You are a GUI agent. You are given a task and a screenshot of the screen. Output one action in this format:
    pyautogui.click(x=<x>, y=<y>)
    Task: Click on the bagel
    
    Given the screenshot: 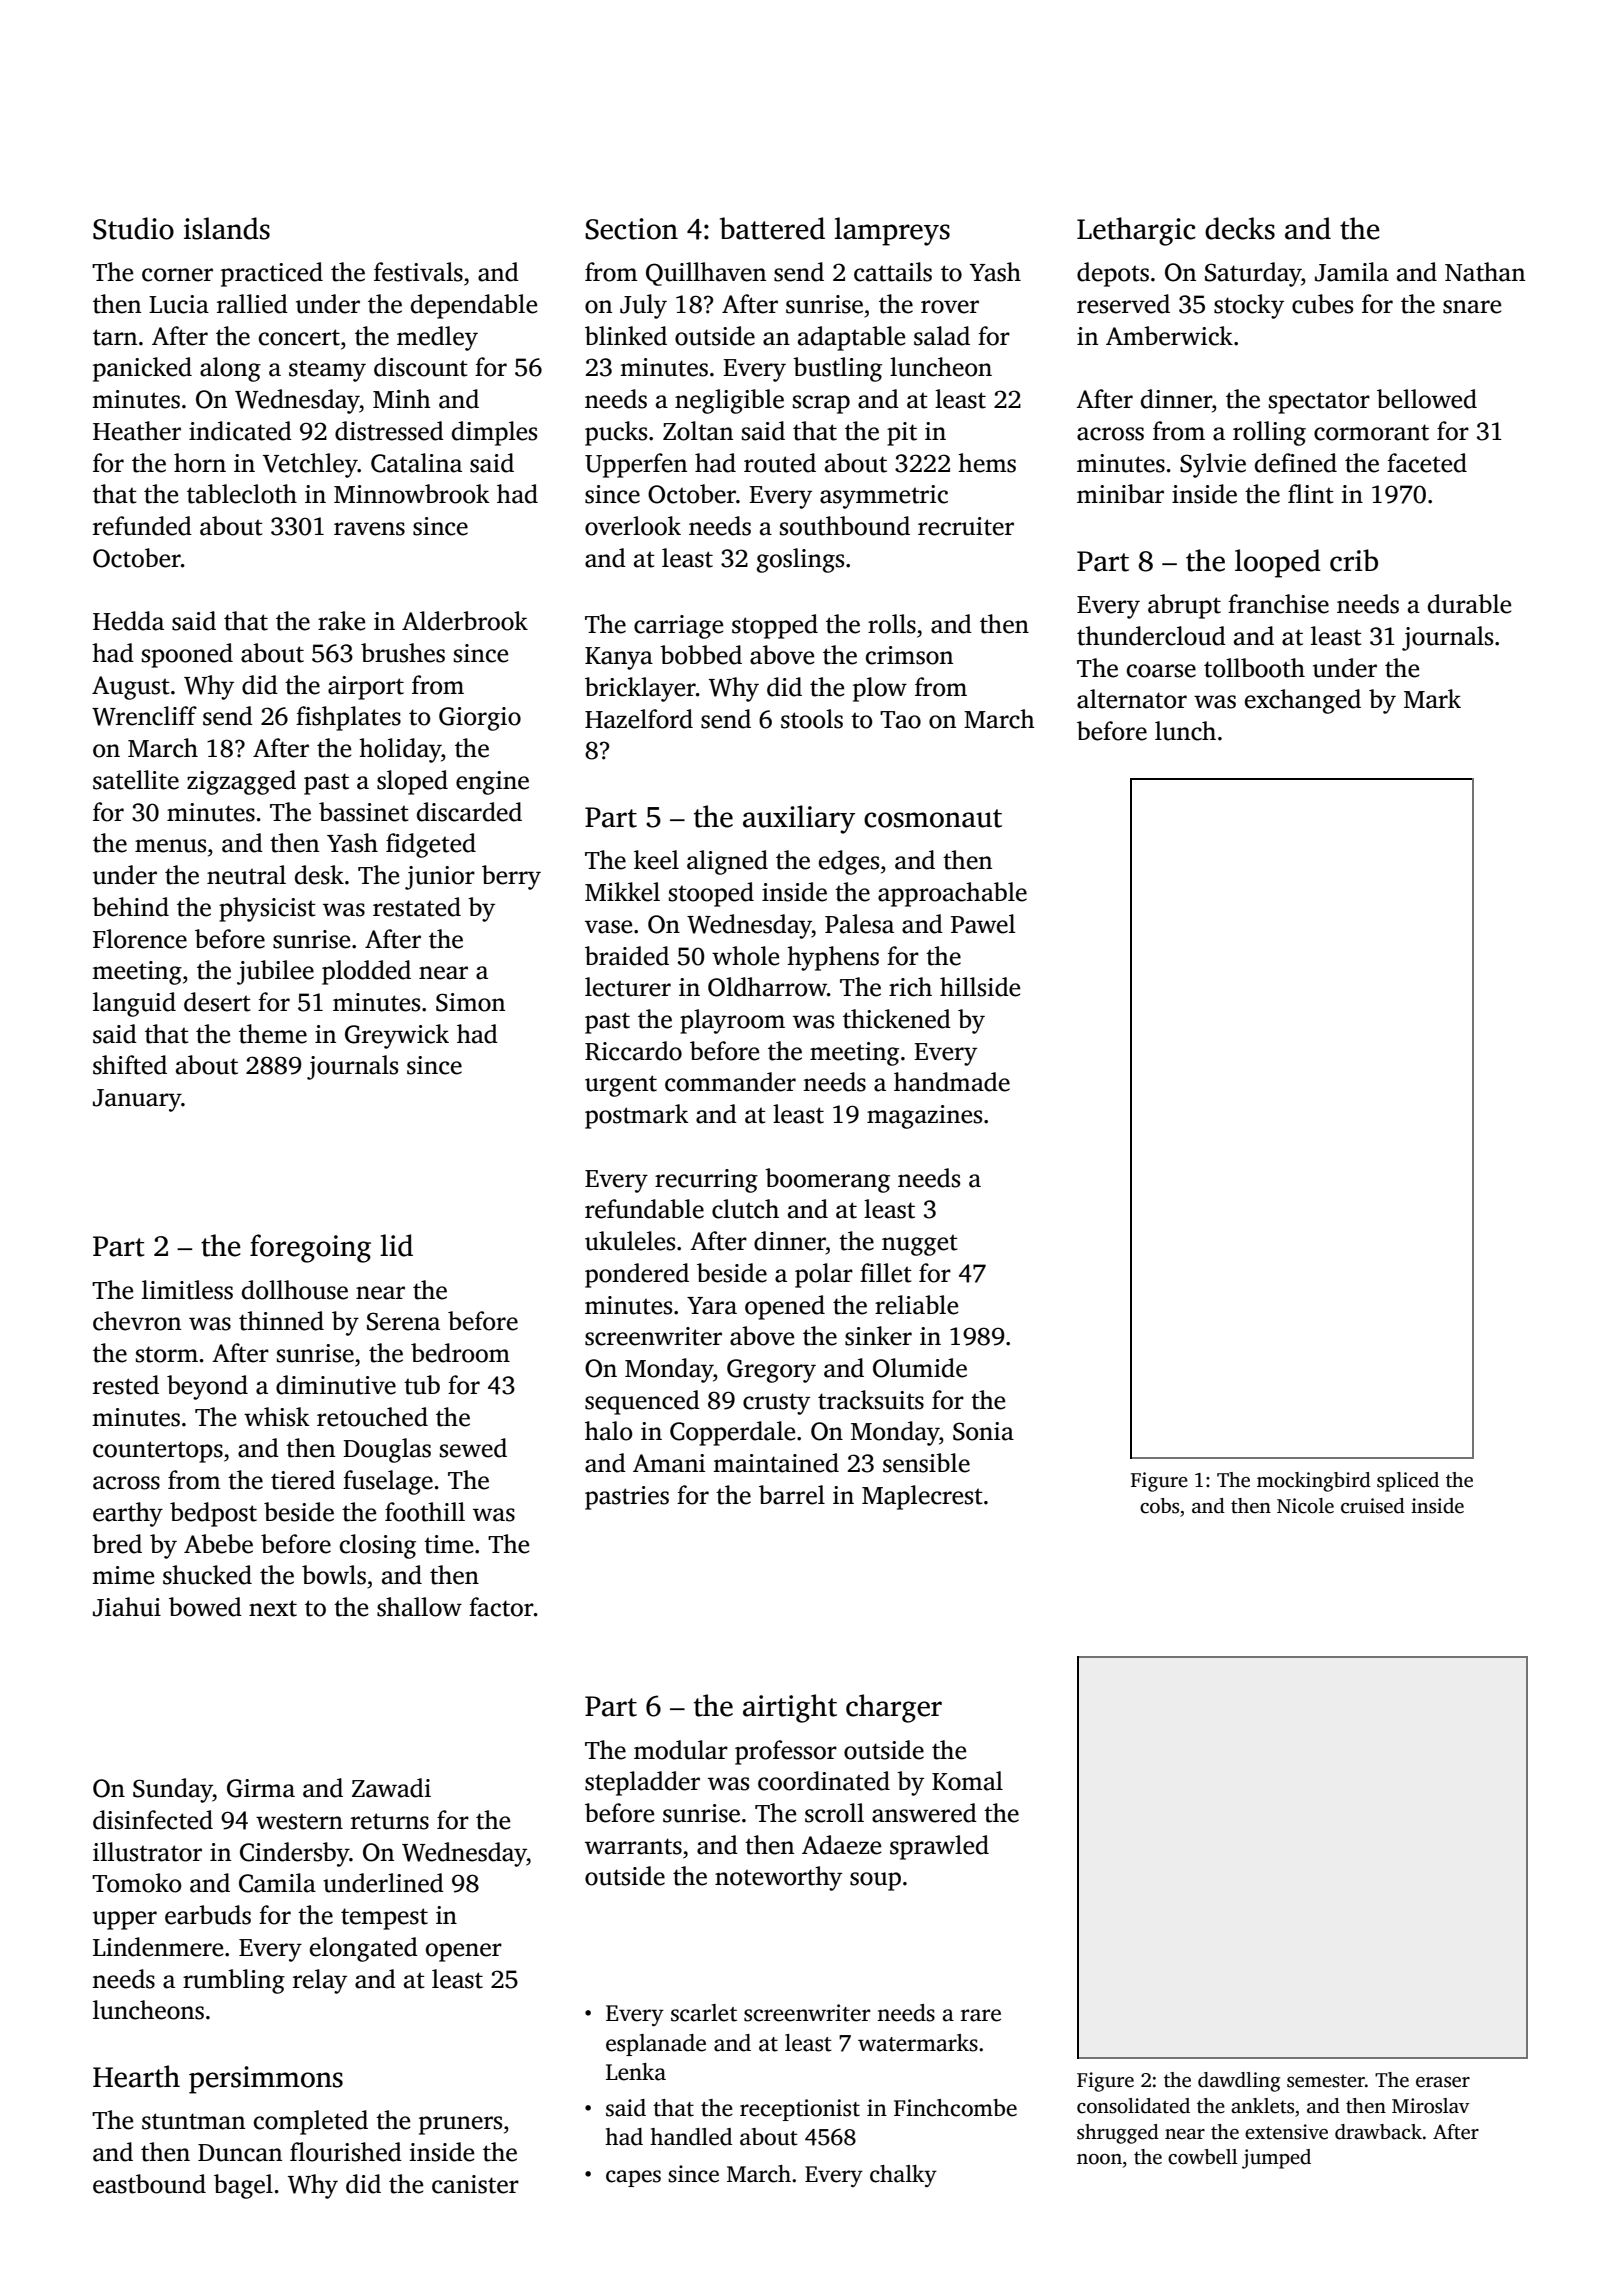 What is the action you would take?
    pyautogui.click(x=243, y=2186)
